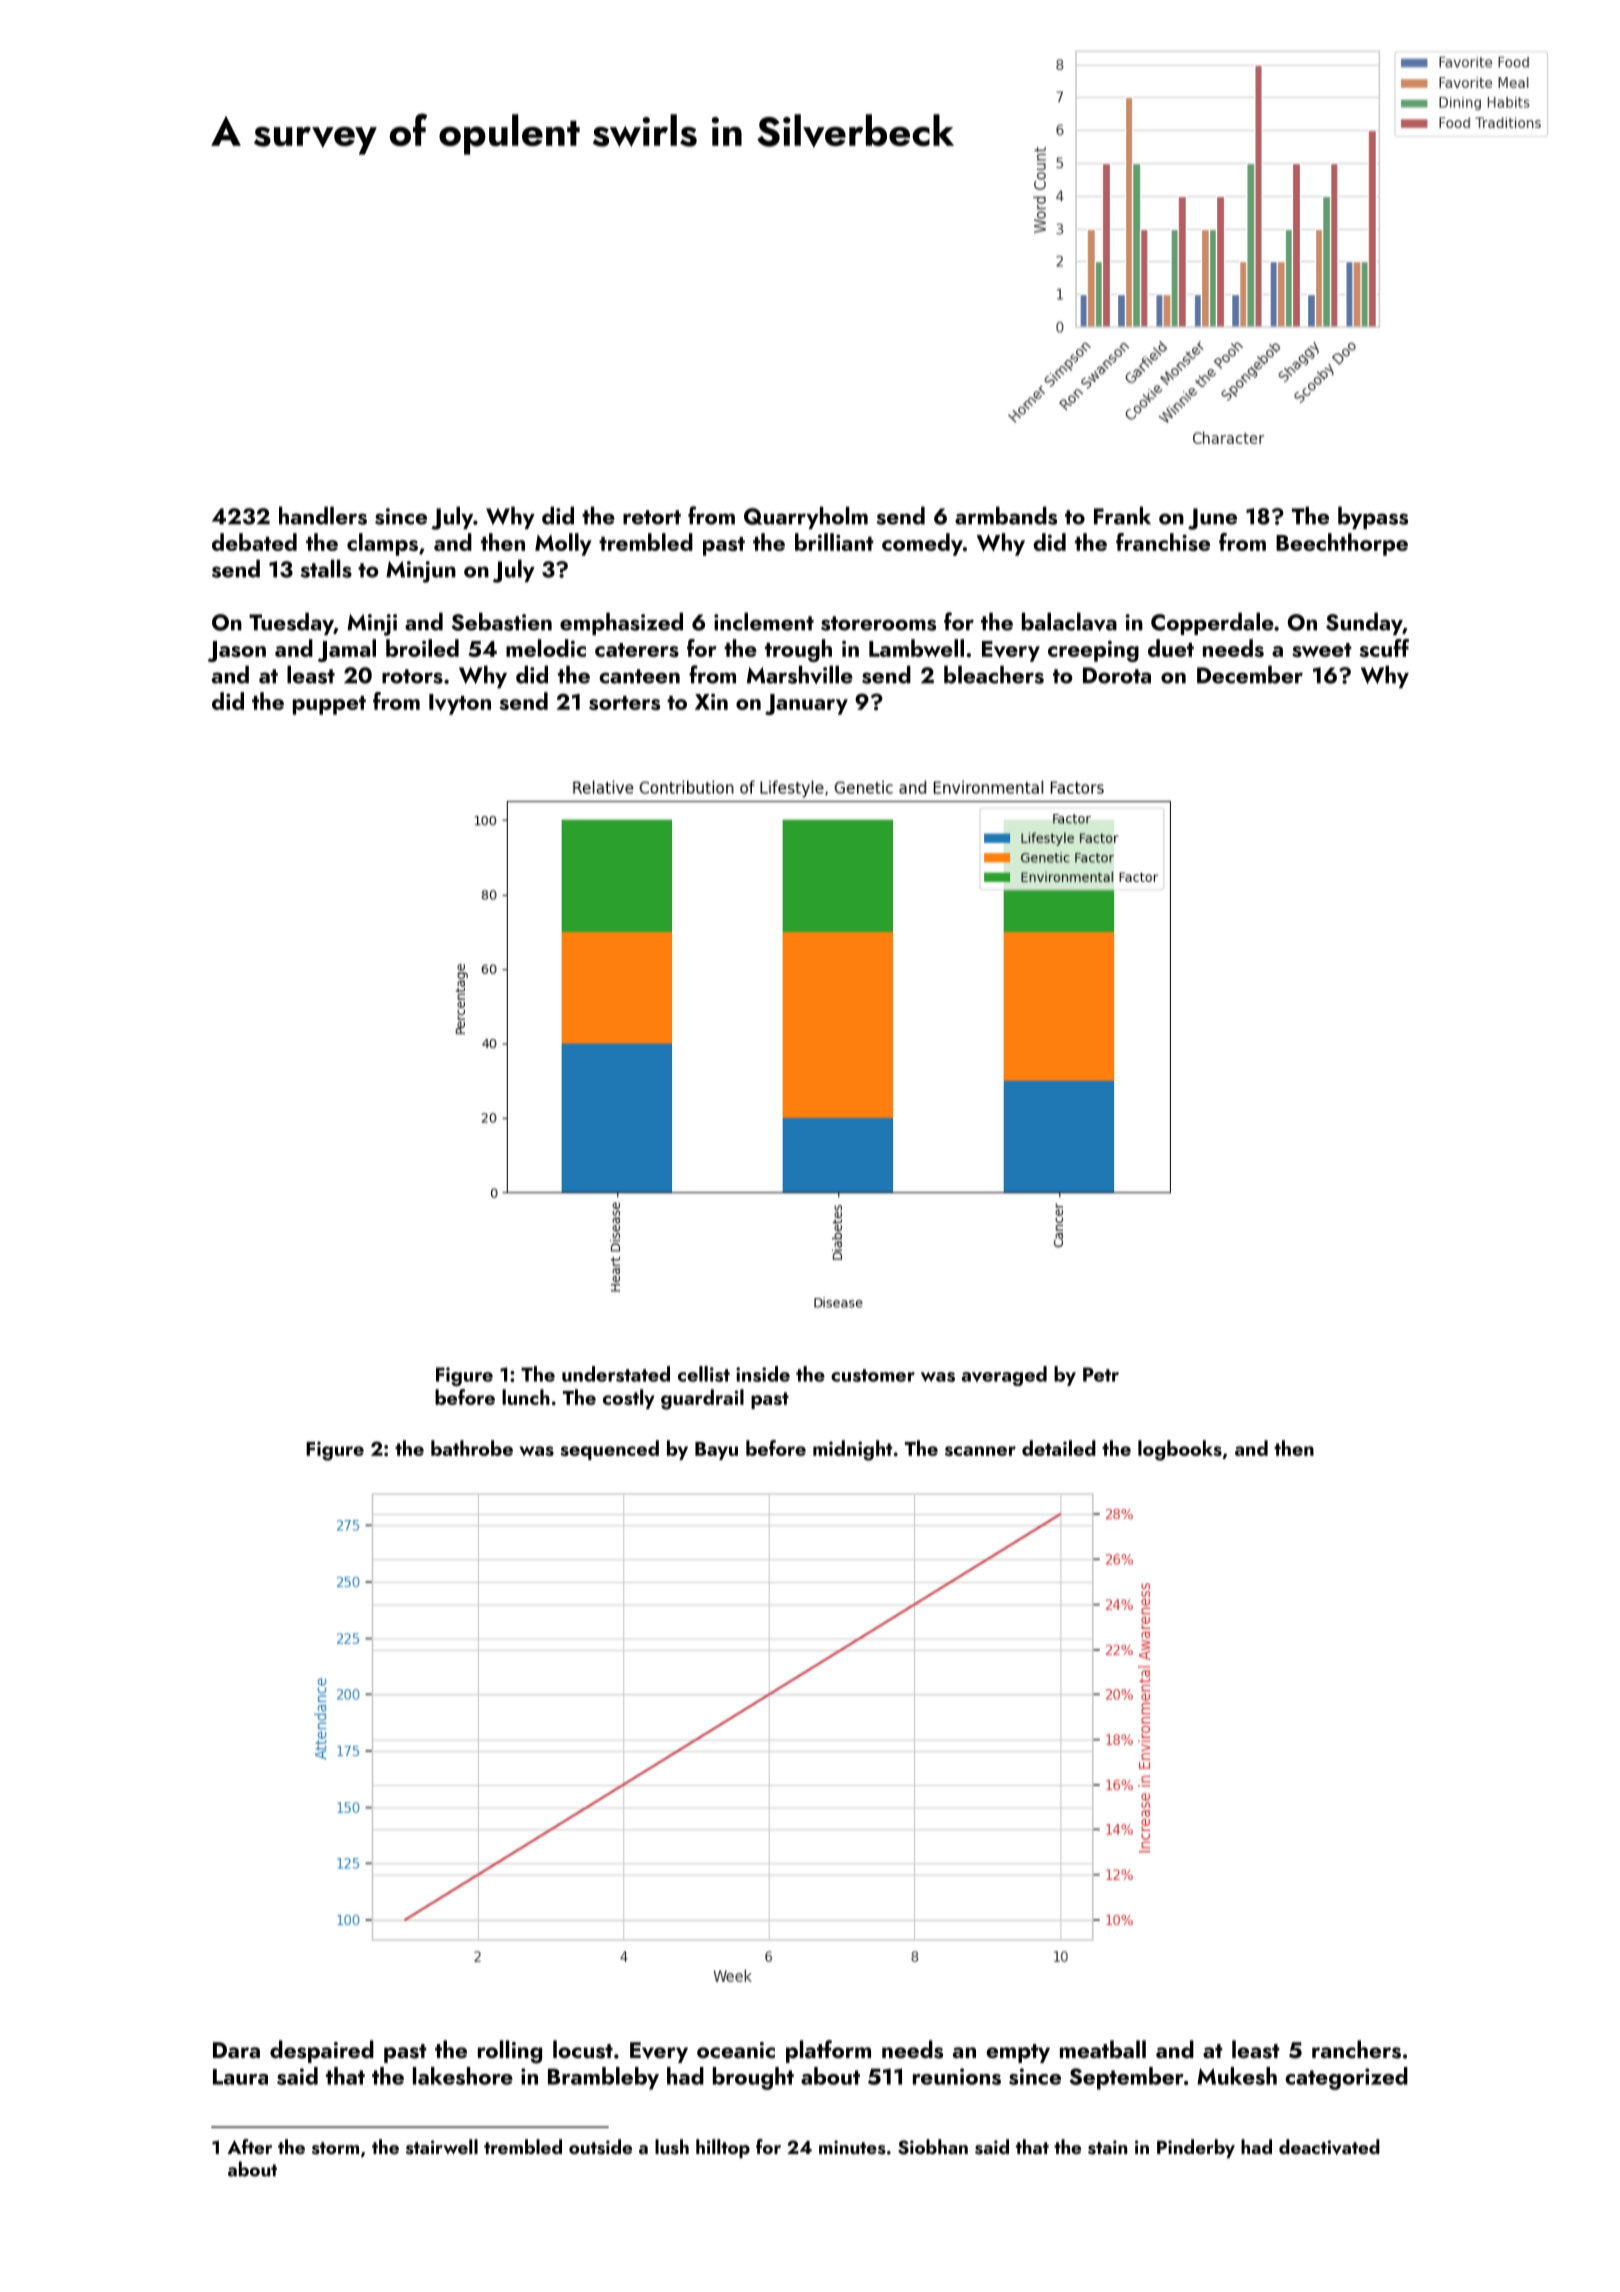 This image has height=2292, width=1620. I want to click on storm, so click(335, 2148).
